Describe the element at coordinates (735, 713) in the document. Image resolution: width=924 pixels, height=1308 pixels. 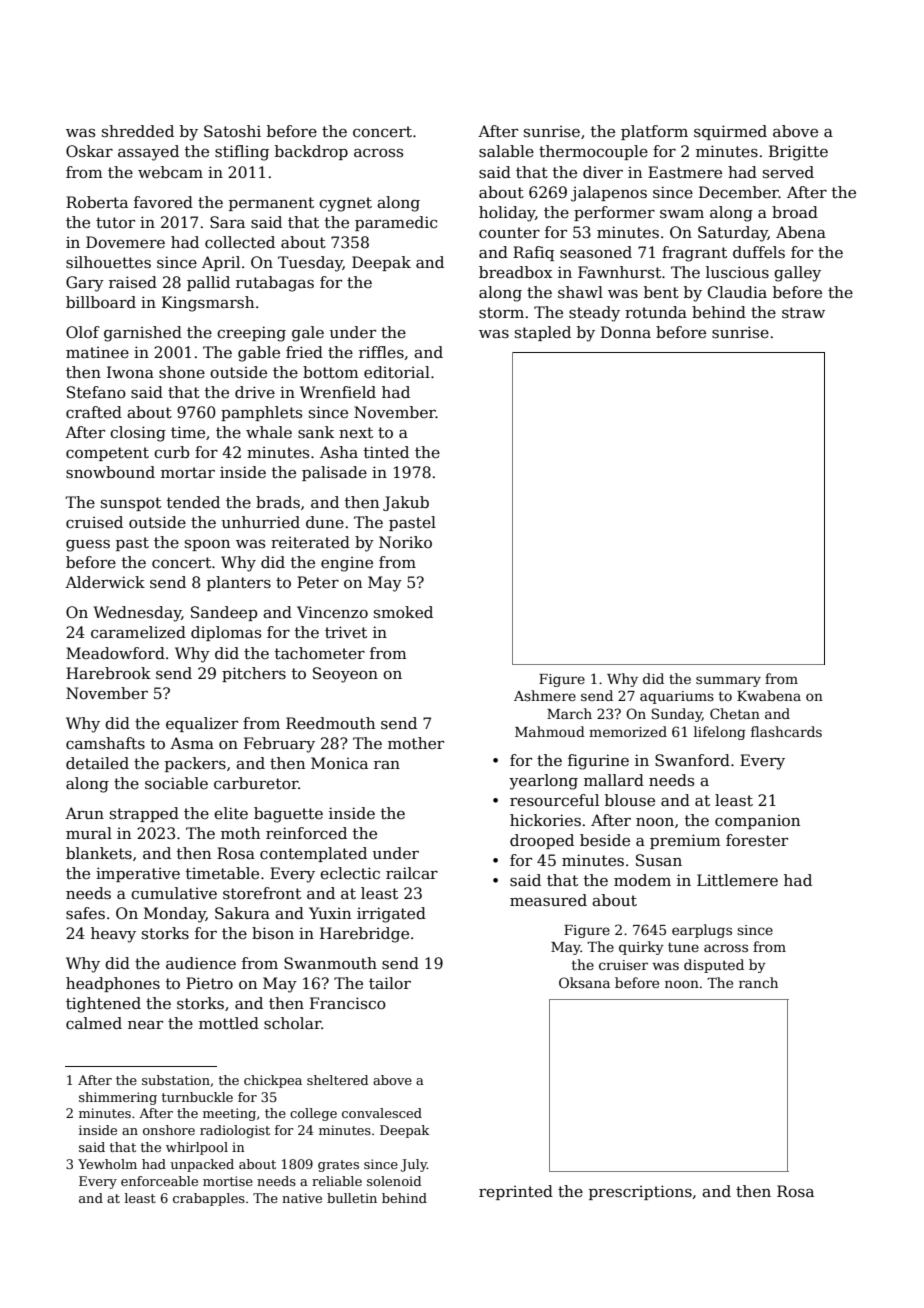
I see `Chetan` at that location.
